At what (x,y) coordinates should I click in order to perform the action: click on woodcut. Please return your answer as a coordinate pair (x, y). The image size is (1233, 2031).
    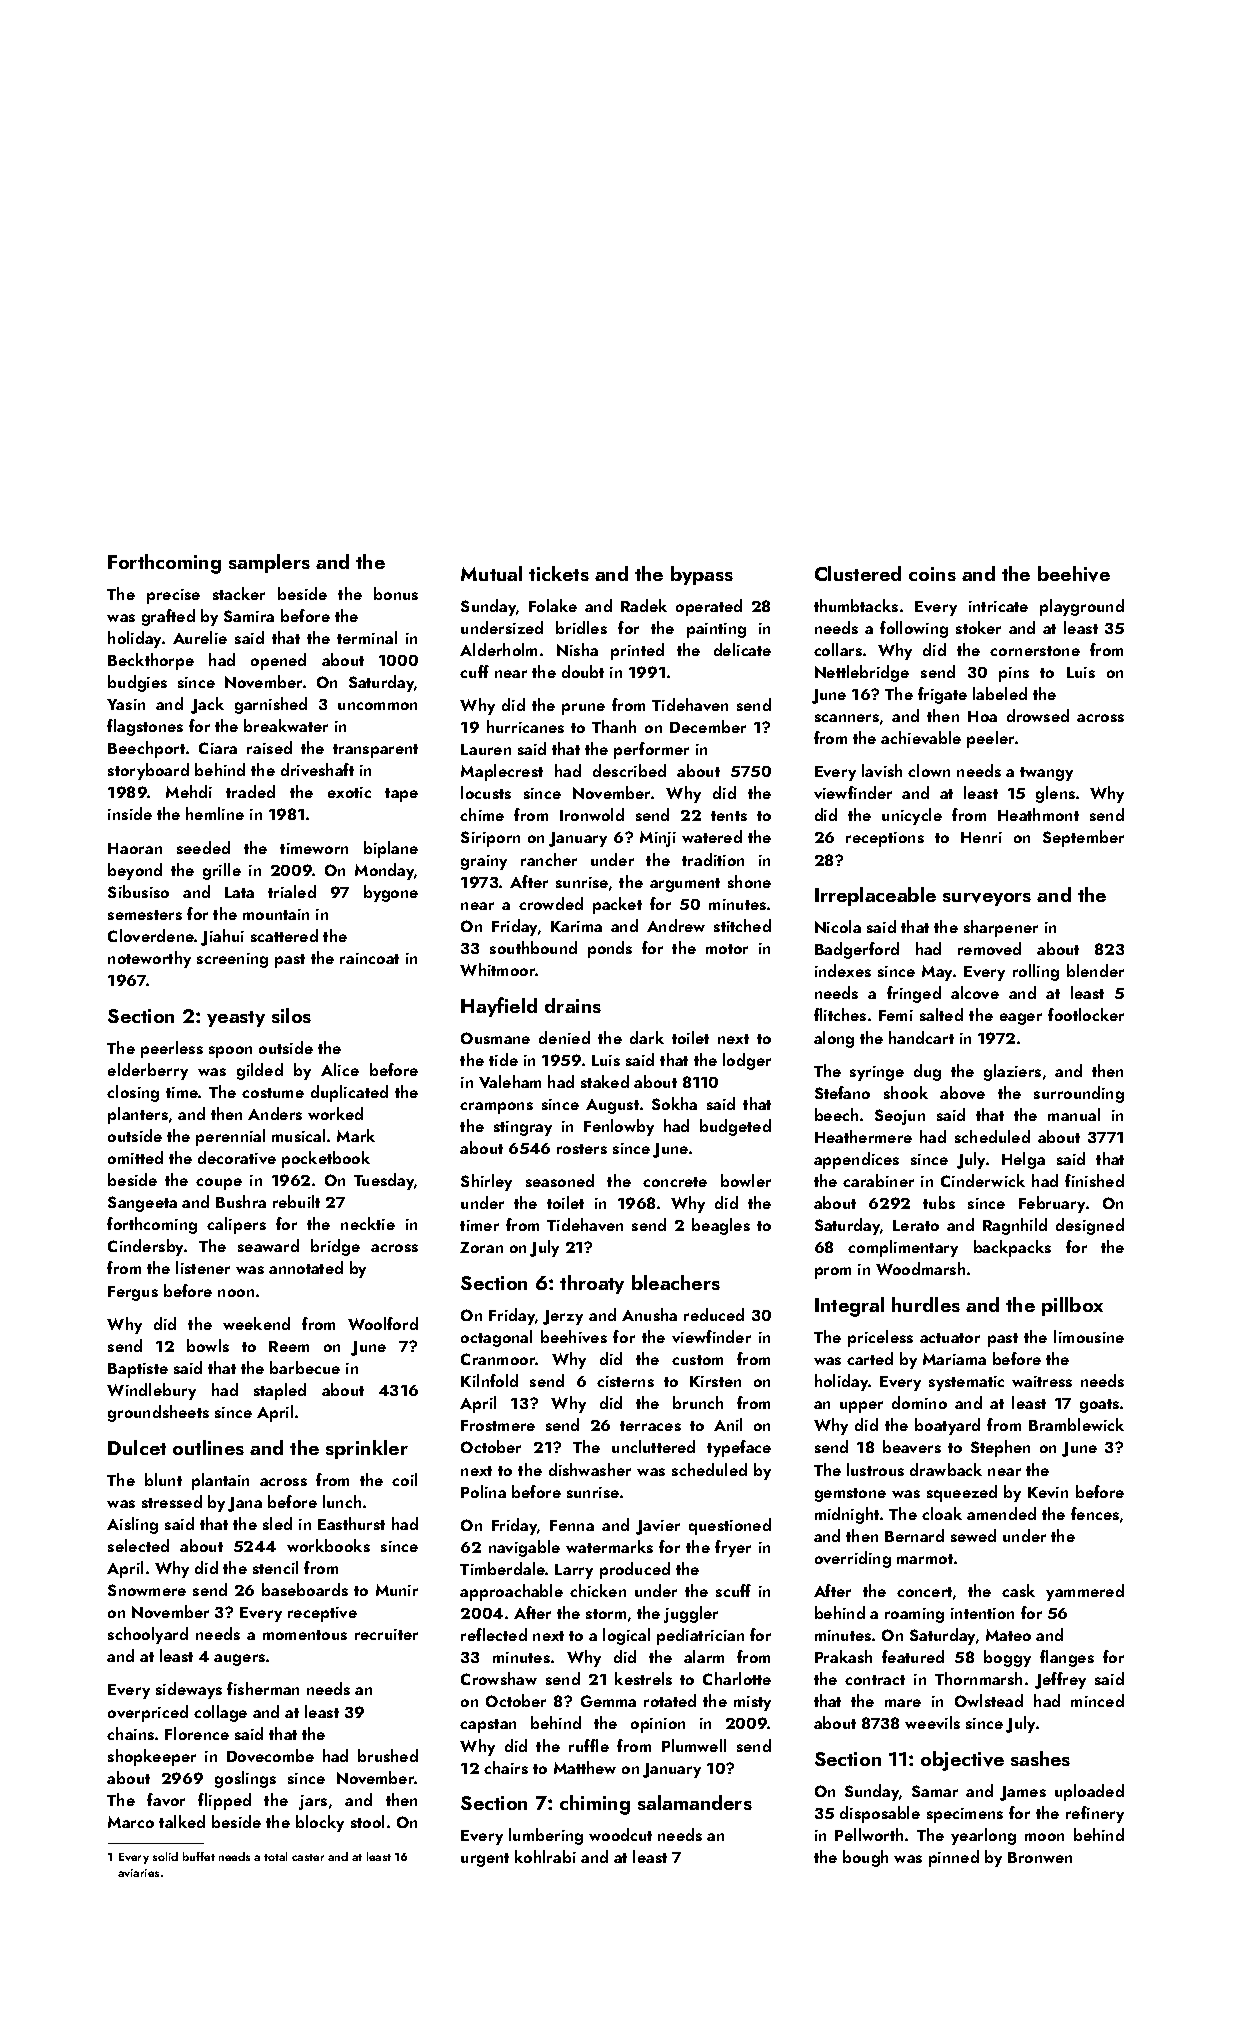
    Looking at the image, I should click on (620, 1834).
